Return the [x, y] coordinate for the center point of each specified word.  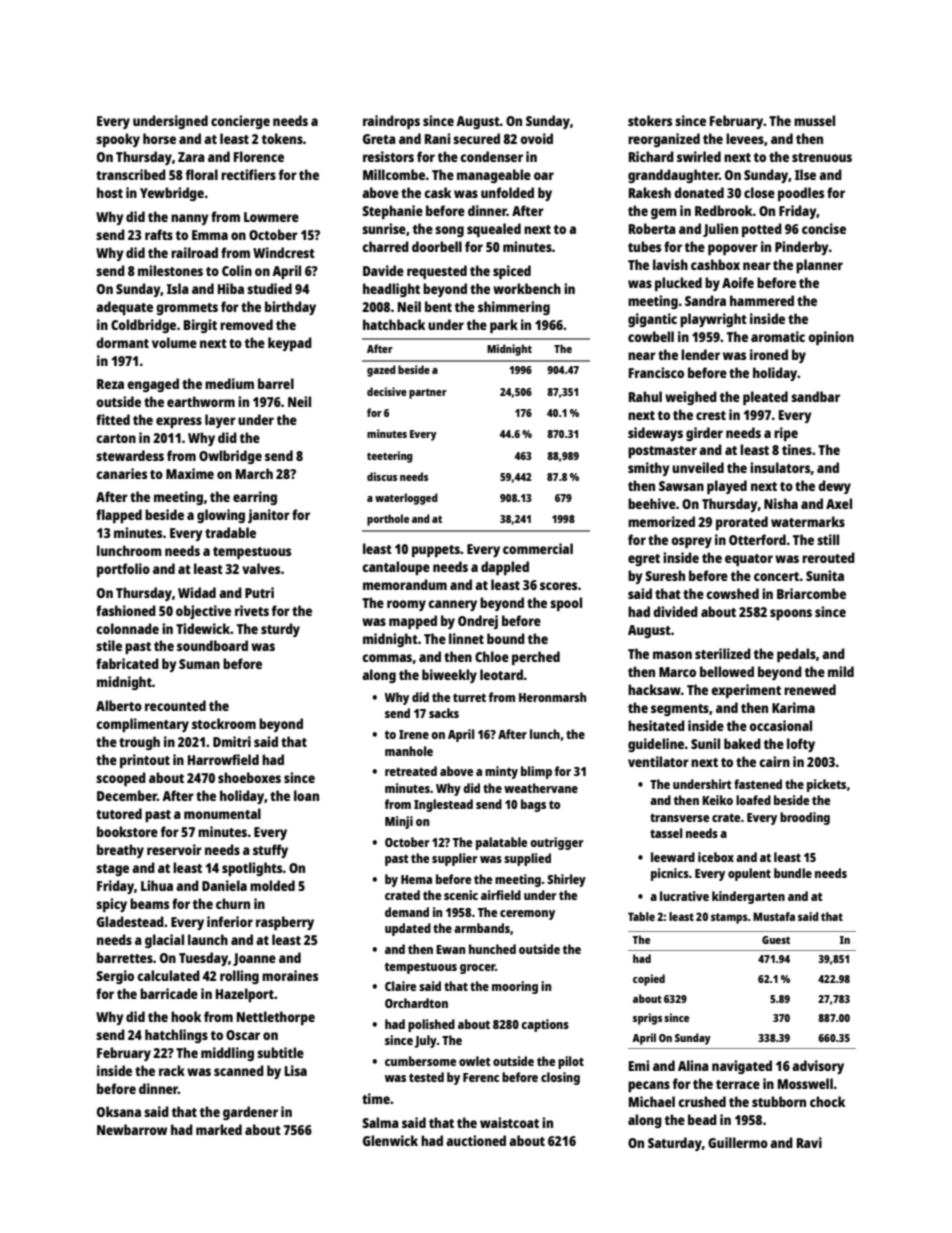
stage [112, 870]
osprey [691, 542]
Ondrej [478, 622]
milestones [170, 270]
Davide [383, 270]
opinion [831, 338]
